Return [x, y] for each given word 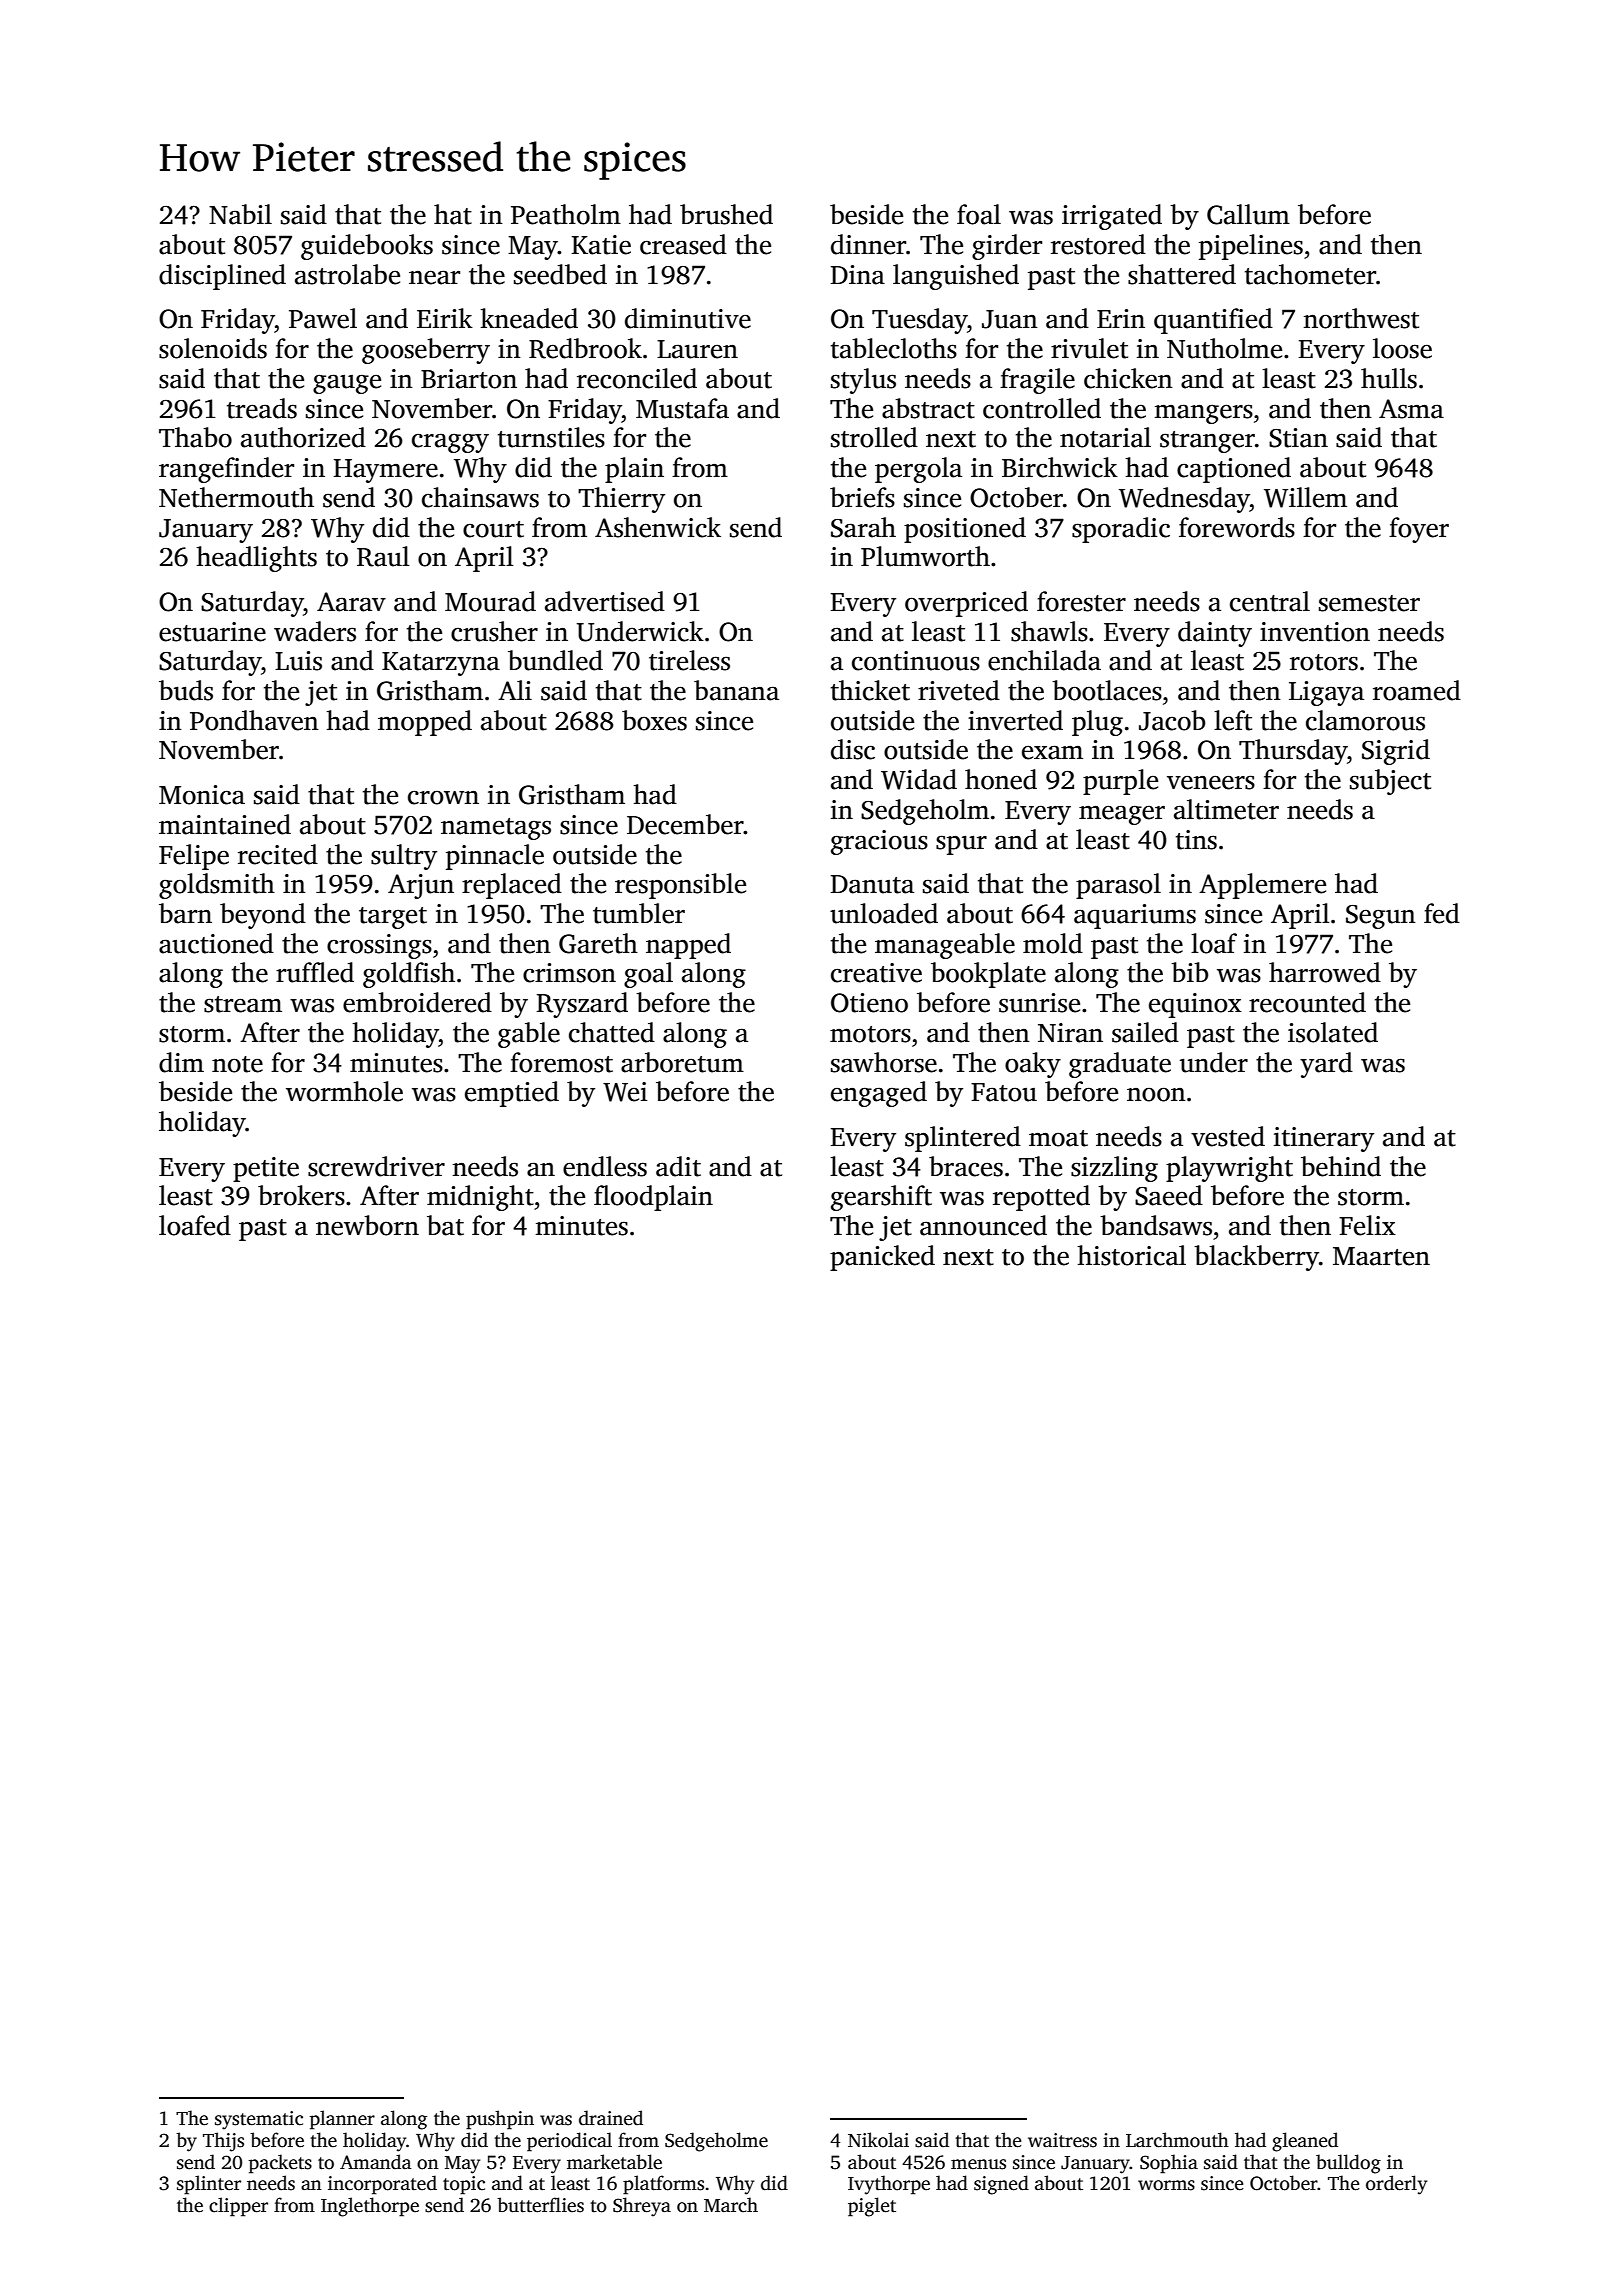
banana [736, 690]
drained [611, 2118]
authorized [303, 437]
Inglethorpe [370, 2207]
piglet [872, 2207]
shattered [1182, 274]
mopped [425, 723]
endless [605, 1166]
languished [956, 277]
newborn [367, 1225]
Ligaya [1326, 693]
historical [1131, 1255]
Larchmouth [1177, 2140]
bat [445, 1225]
